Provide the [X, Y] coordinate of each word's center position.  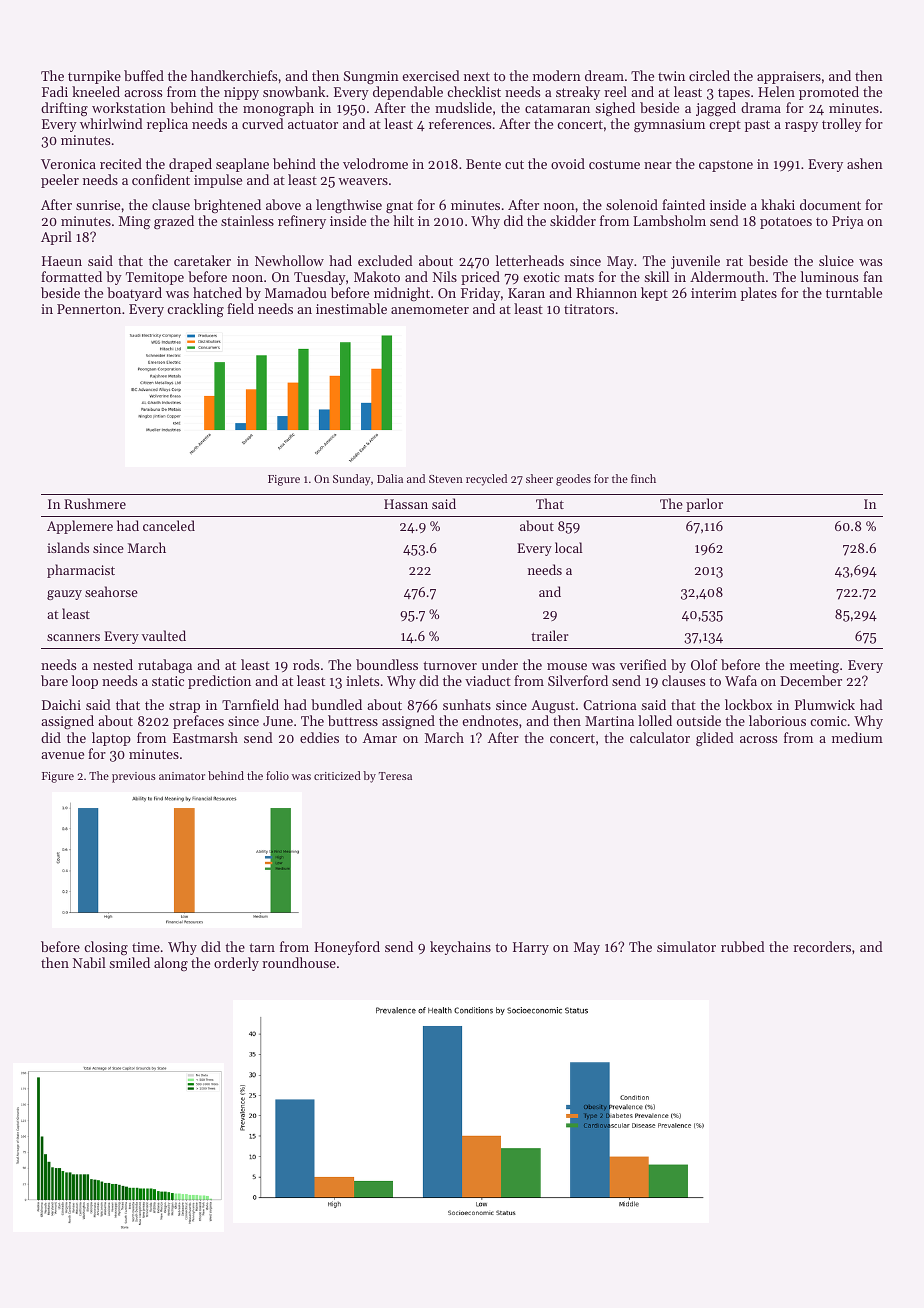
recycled [486, 480]
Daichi [61, 704]
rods [306, 664]
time [146, 947]
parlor [704, 505]
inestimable [351, 308]
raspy [801, 127]
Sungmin [371, 78]
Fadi [55, 91]
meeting [814, 667]
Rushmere [95, 503]
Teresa [395, 776]
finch [643, 478]
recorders [822, 946]
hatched [217, 292]
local [569, 547]
